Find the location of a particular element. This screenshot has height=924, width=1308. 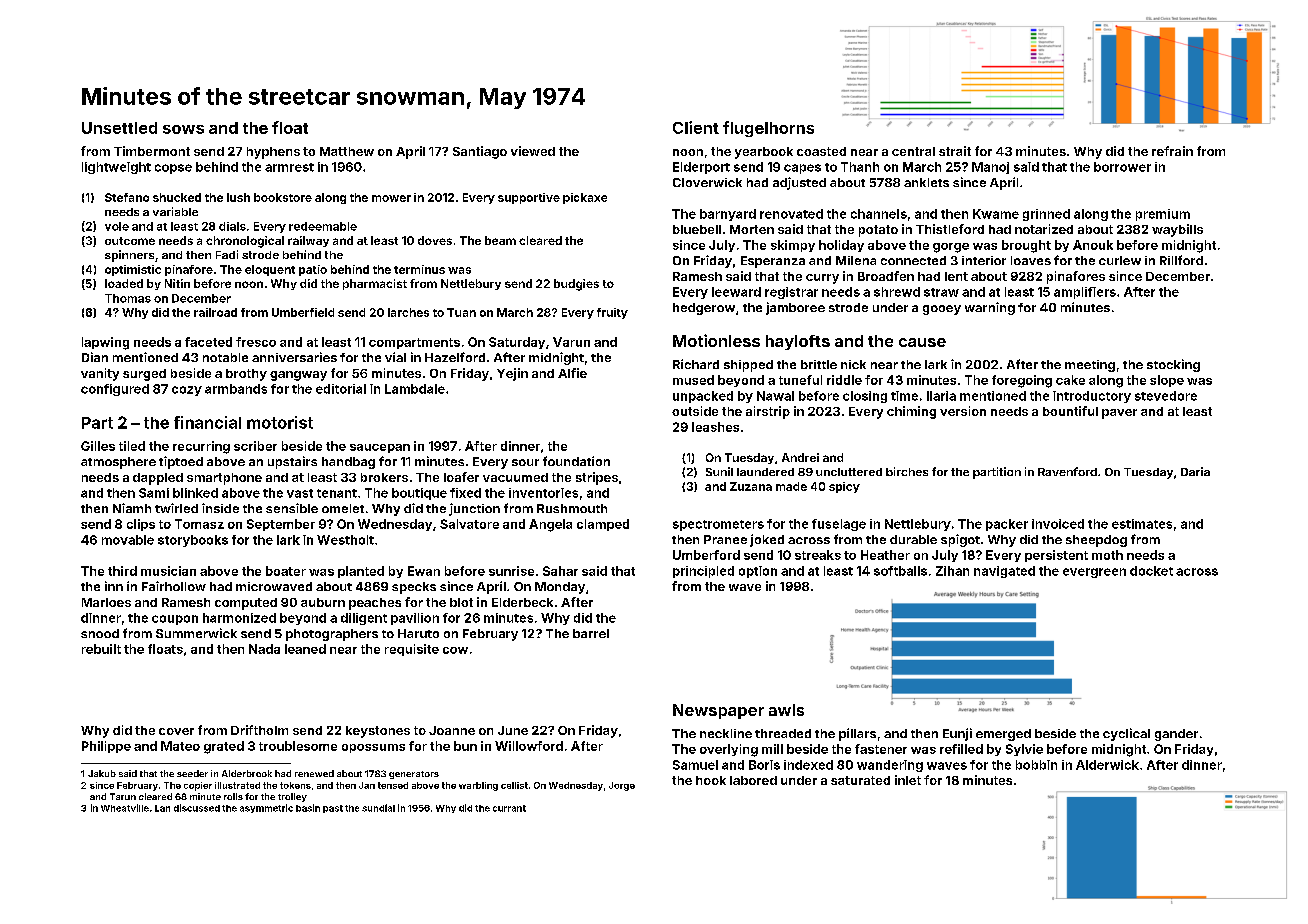

leeward is located at coordinates (736, 292).
